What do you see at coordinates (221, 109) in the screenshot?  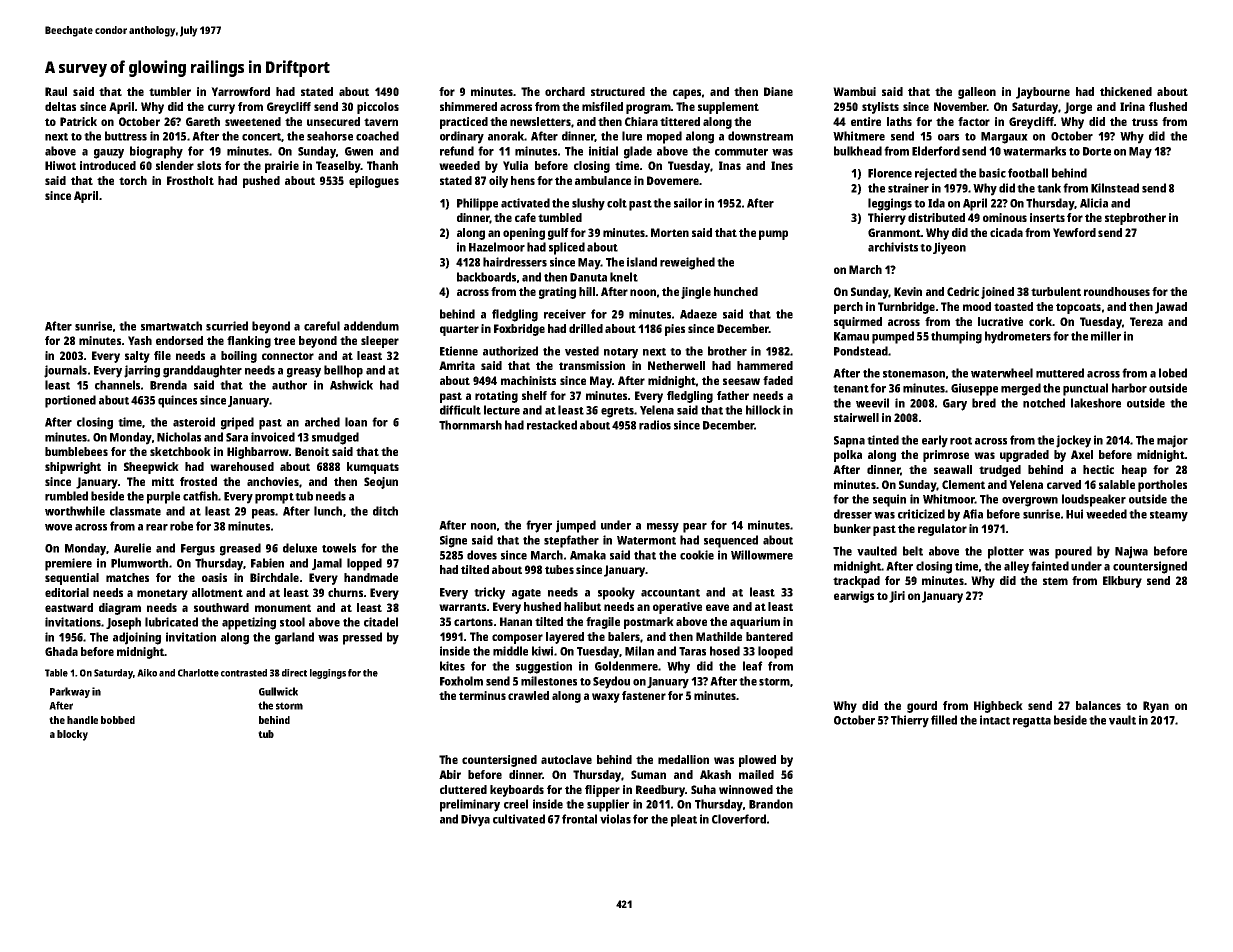 I see `curry` at bounding box center [221, 109].
